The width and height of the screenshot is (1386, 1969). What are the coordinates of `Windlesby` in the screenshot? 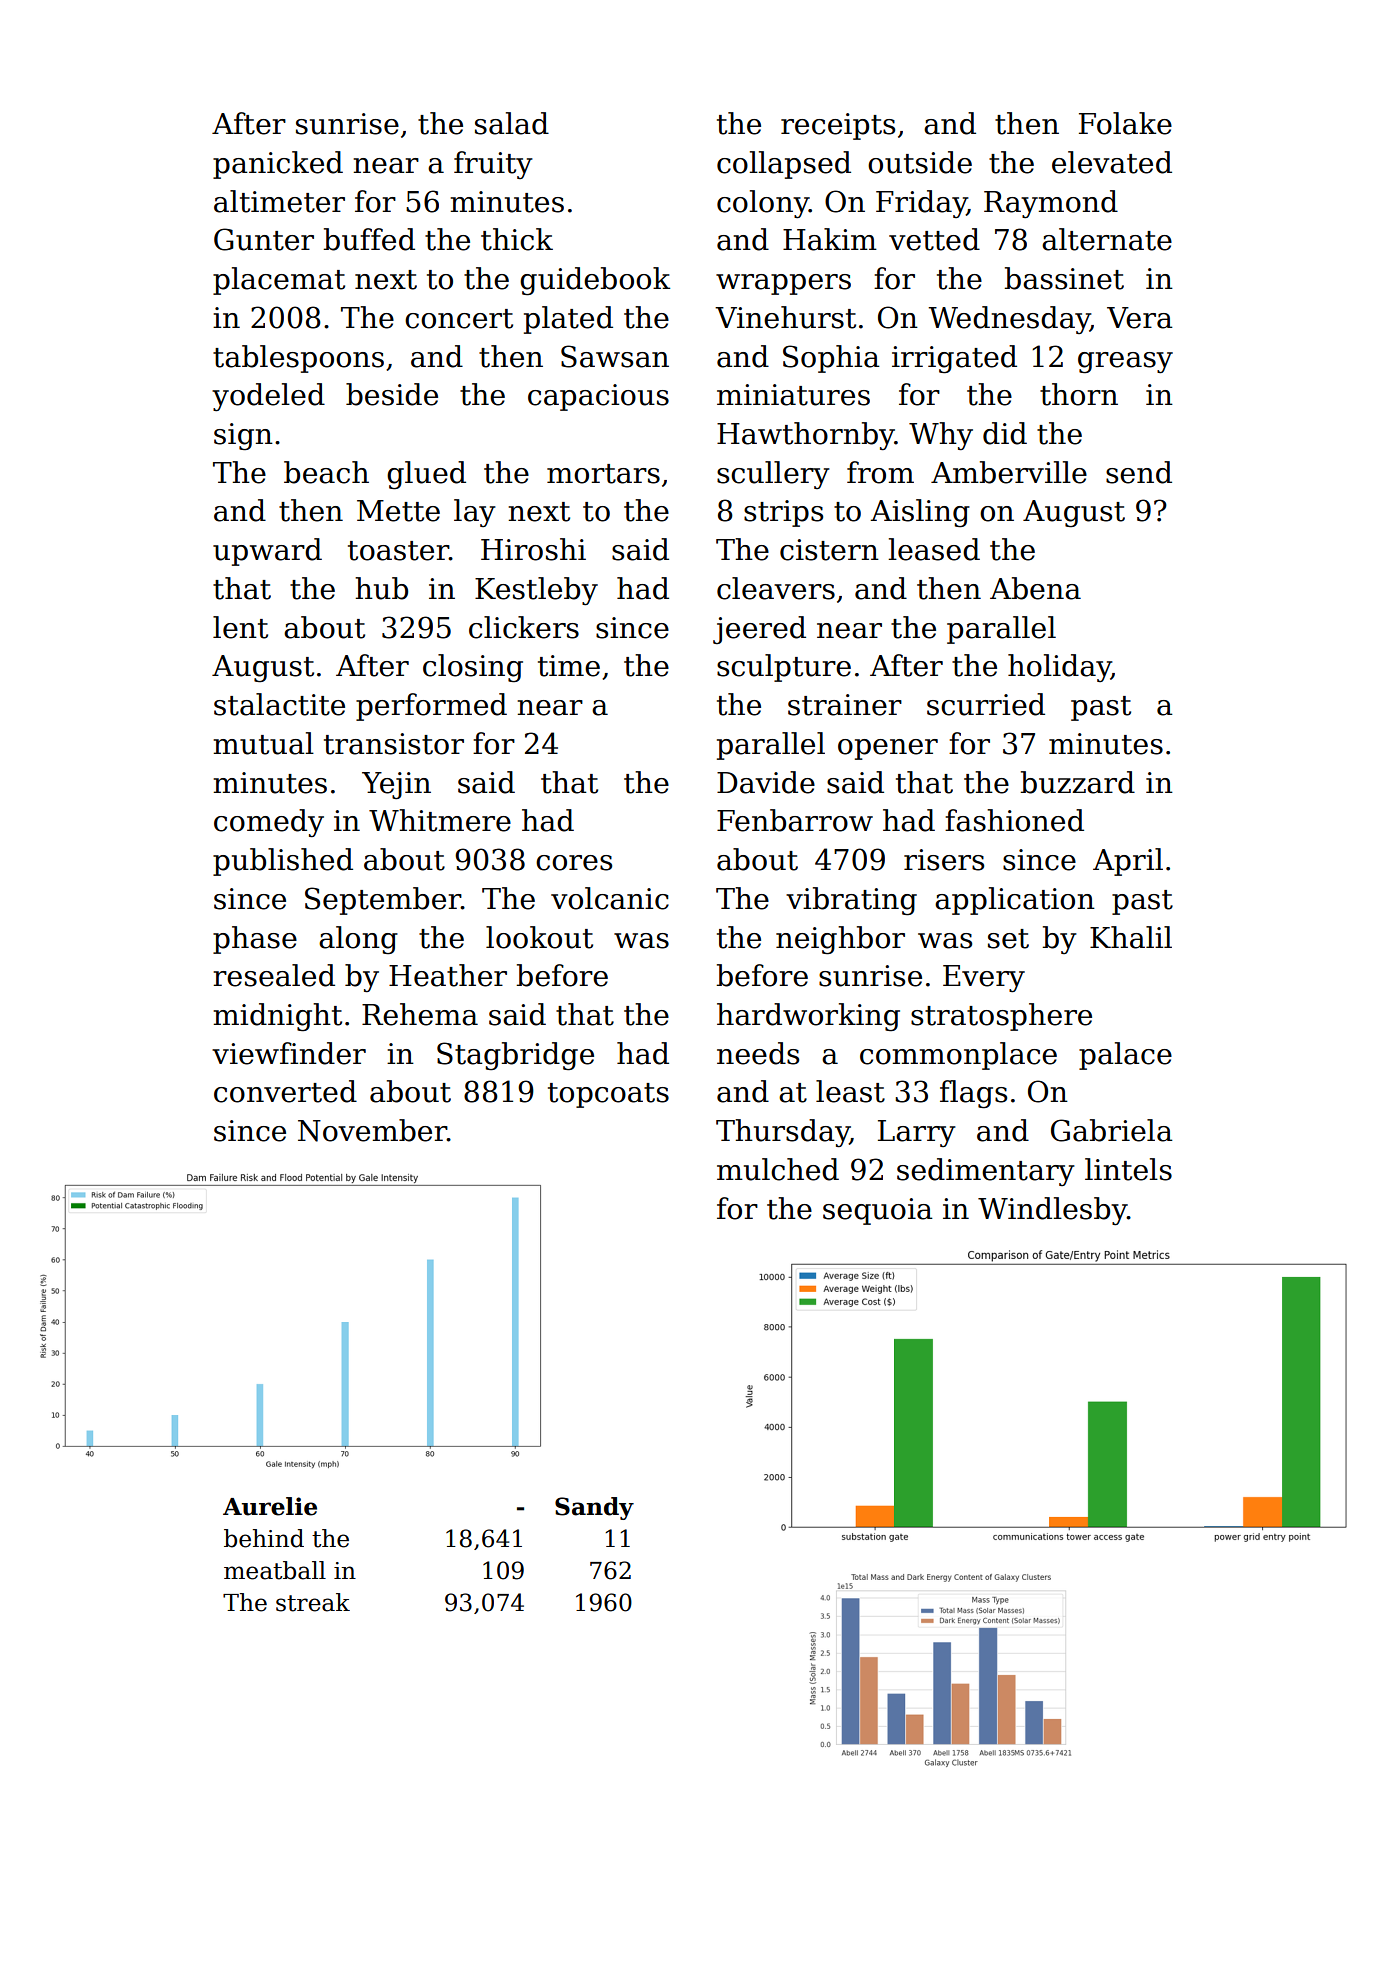 It's located at (1052, 1211).
